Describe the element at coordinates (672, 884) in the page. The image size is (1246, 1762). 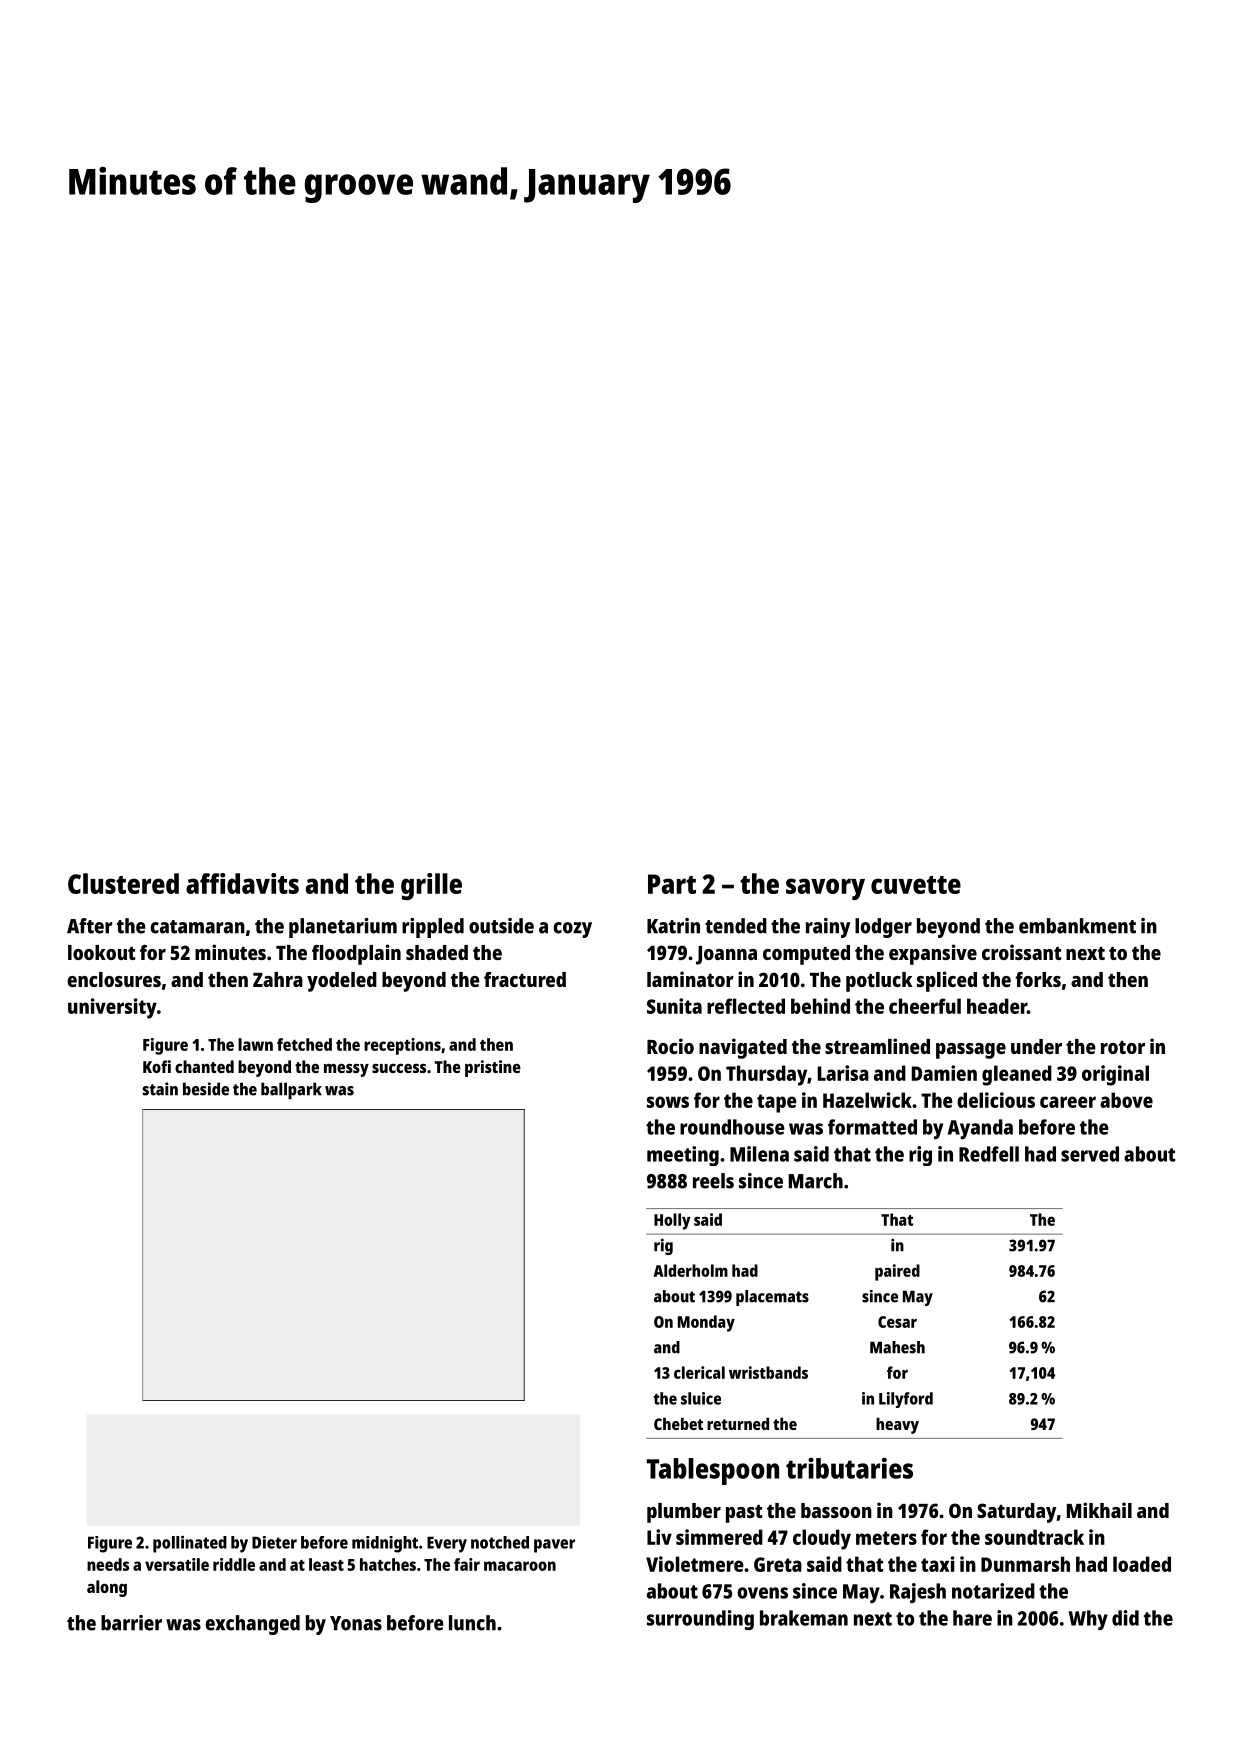
I see `Part` at that location.
